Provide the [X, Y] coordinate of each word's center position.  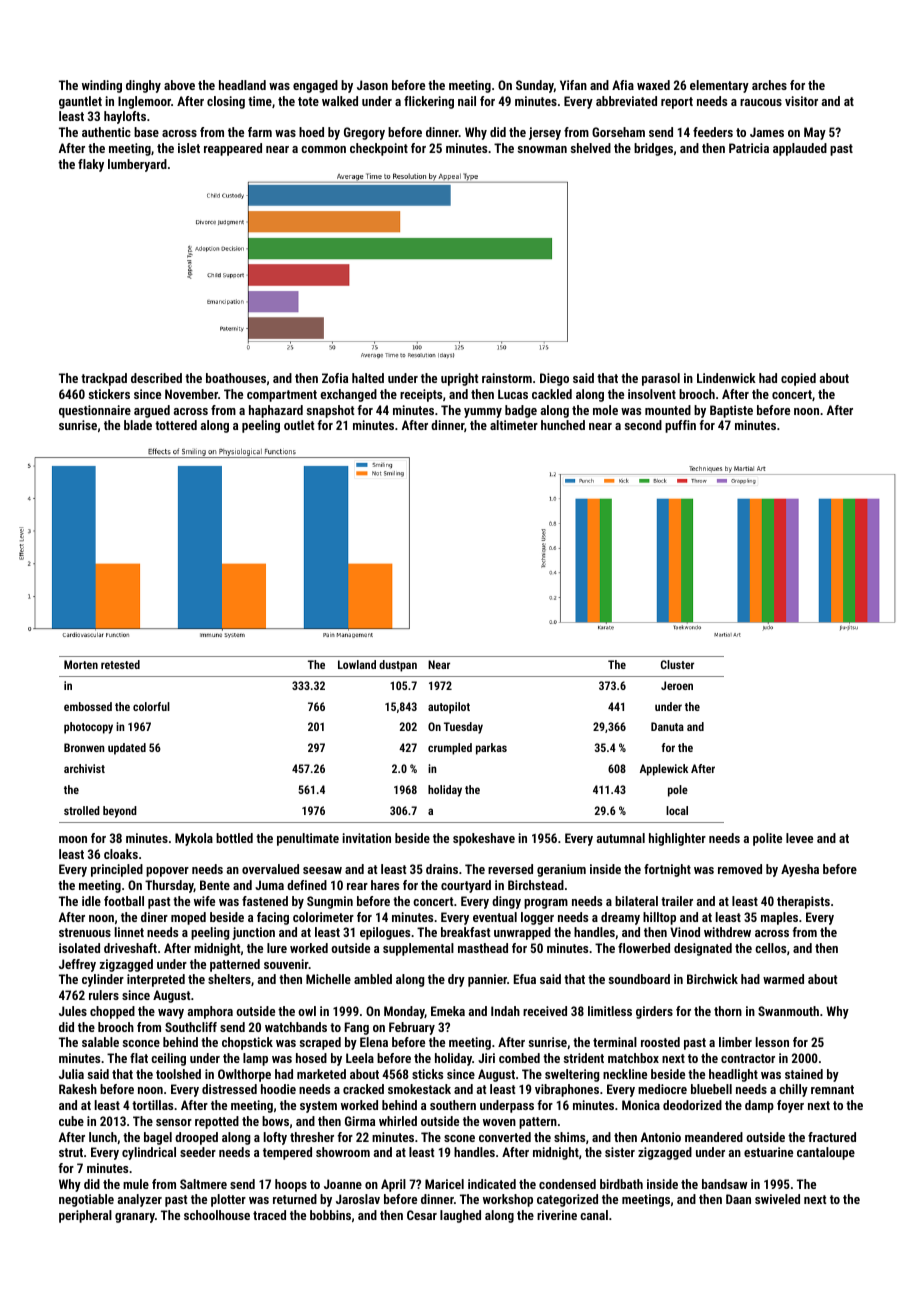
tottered [176, 425]
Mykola [194, 839]
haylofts [125, 117]
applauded [800, 149]
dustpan [398, 666]
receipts [421, 395]
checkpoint [379, 149]
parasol [661, 379]
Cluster [677, 664]
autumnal [621, 838]
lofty [275, 1138]
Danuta [667, 726]
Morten [81, 664]
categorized [567, 1200]
